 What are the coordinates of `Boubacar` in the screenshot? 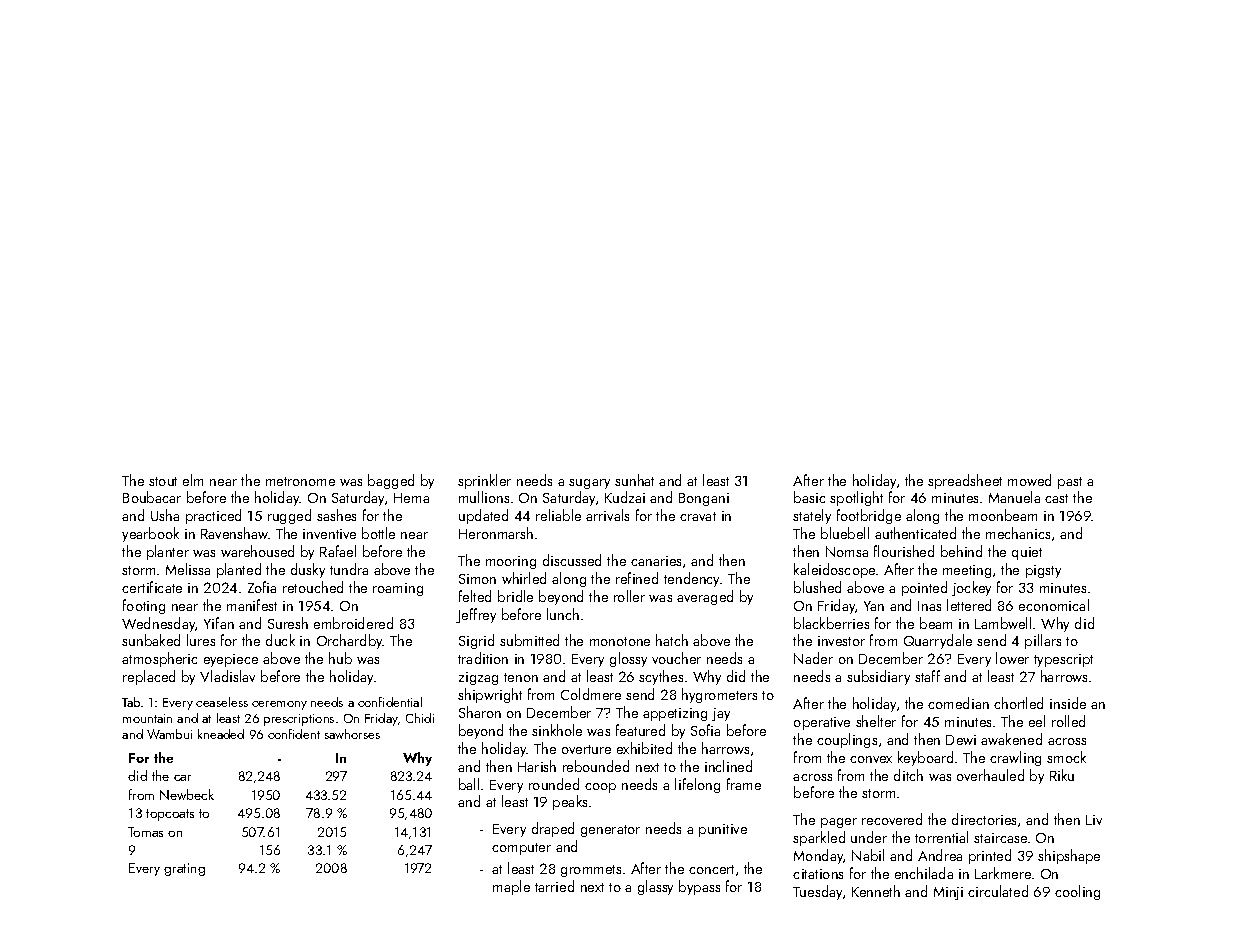 It's located at (152, 497).
